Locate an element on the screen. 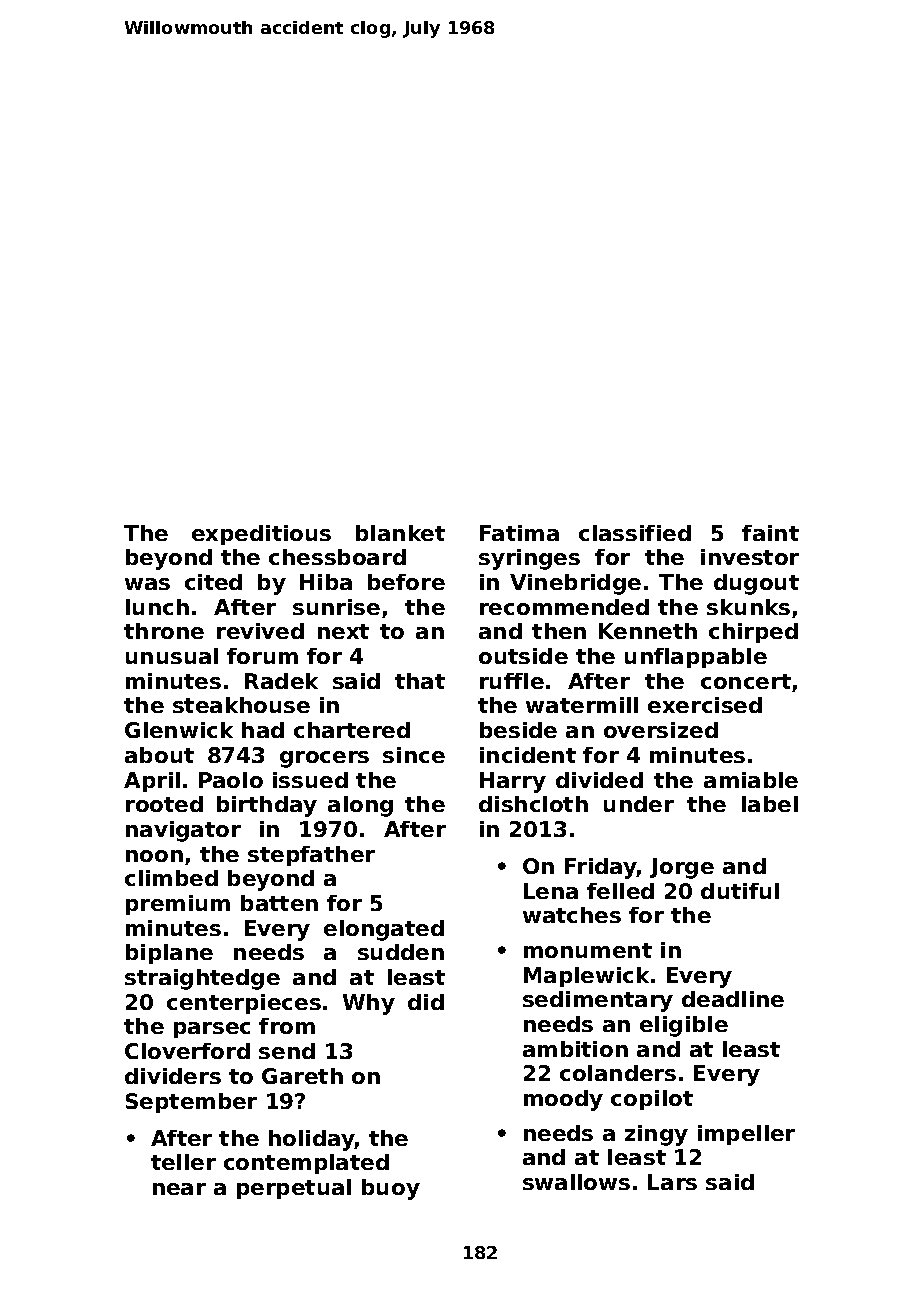  outside is located at coordinates (523, 656).
